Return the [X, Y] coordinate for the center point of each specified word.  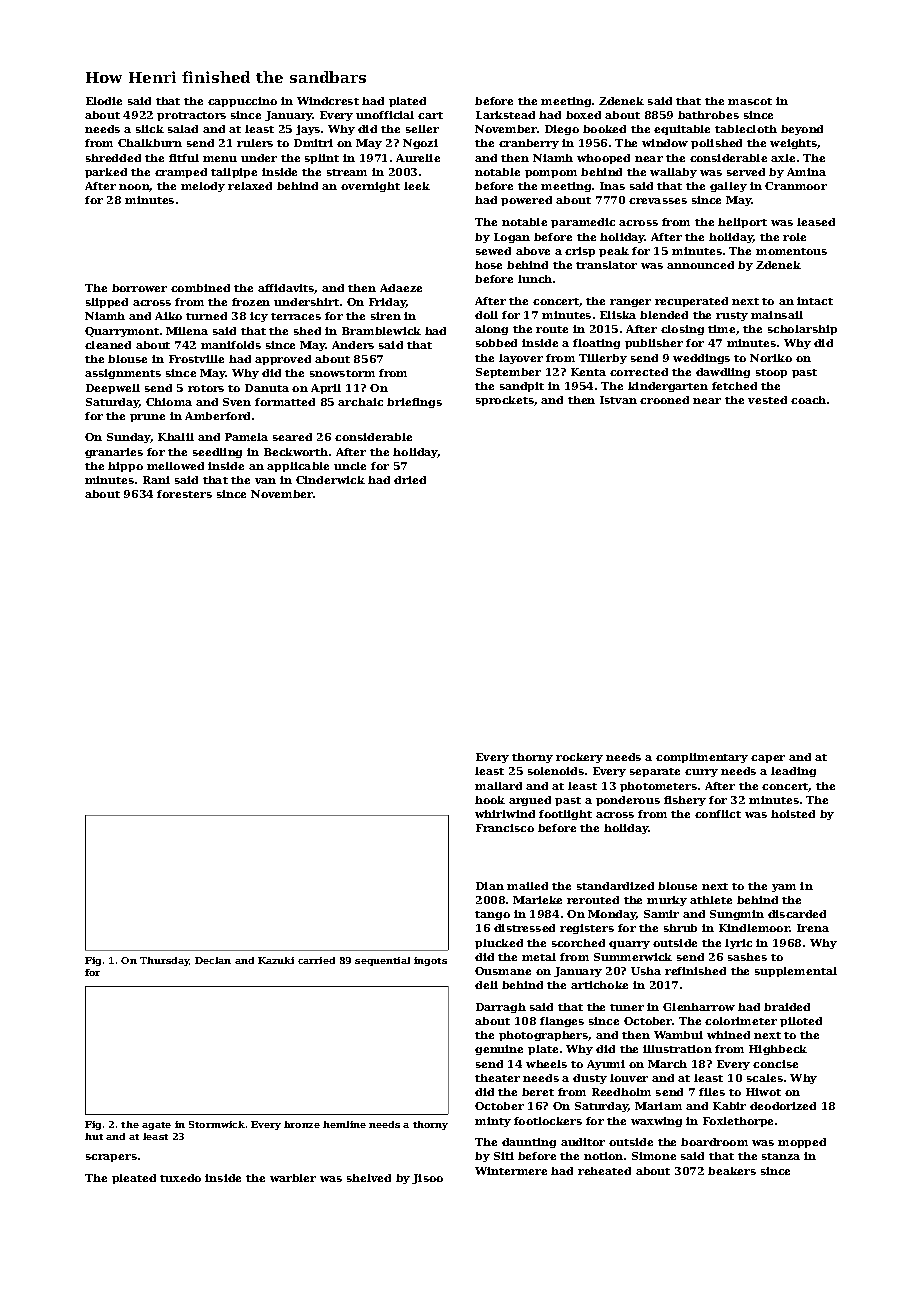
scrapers [111, 1158]
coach [808, 400]
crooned [664, 400]
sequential [382, 961]
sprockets [505, 401]
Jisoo [427, 1179]
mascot [750, 101]
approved [283, 360]
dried [410, 480]
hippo [125, 467]
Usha [646, 971]
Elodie [104, 101]
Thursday [164, 961]
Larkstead [505, 115]
